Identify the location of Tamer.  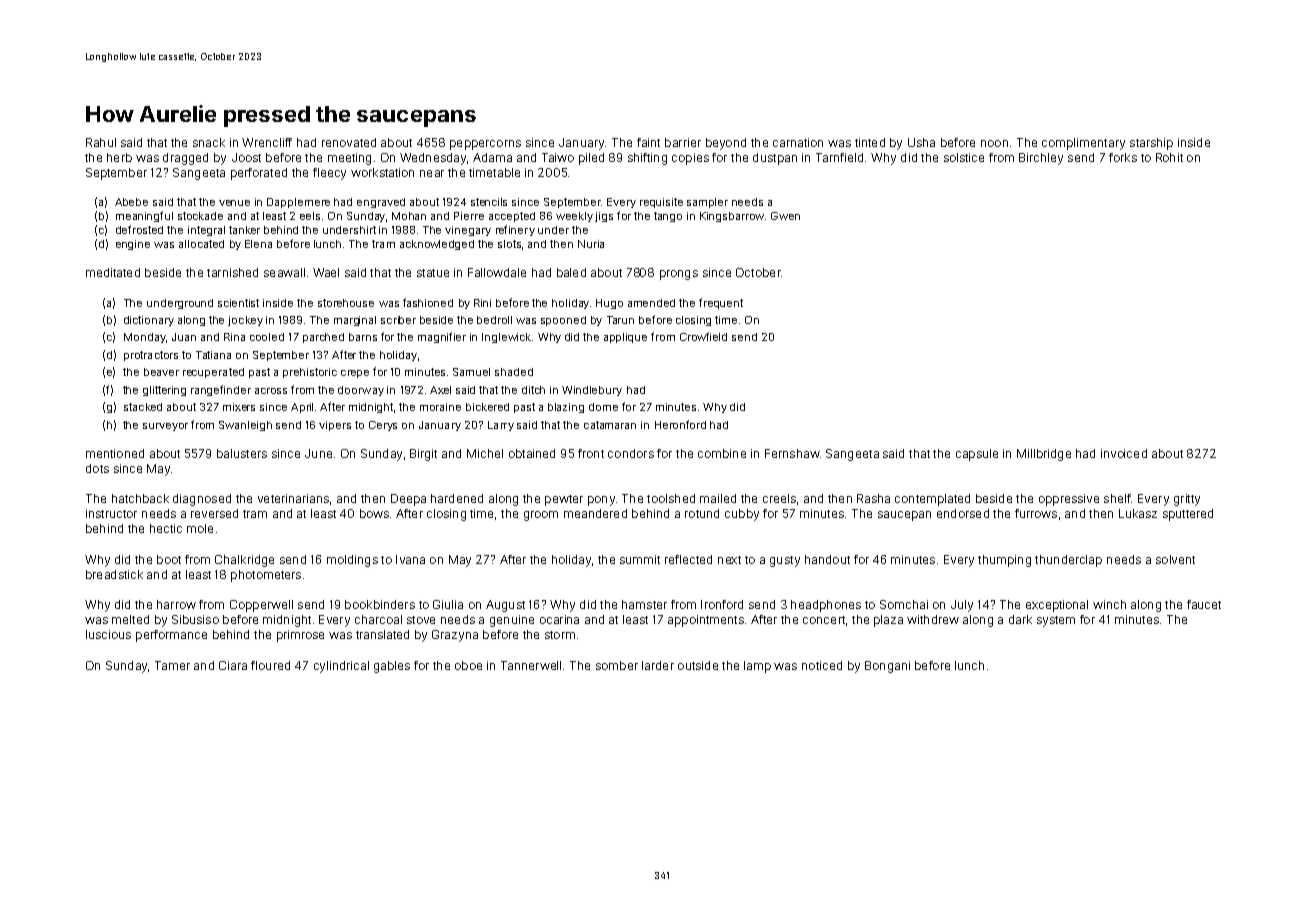
(172, 665).
